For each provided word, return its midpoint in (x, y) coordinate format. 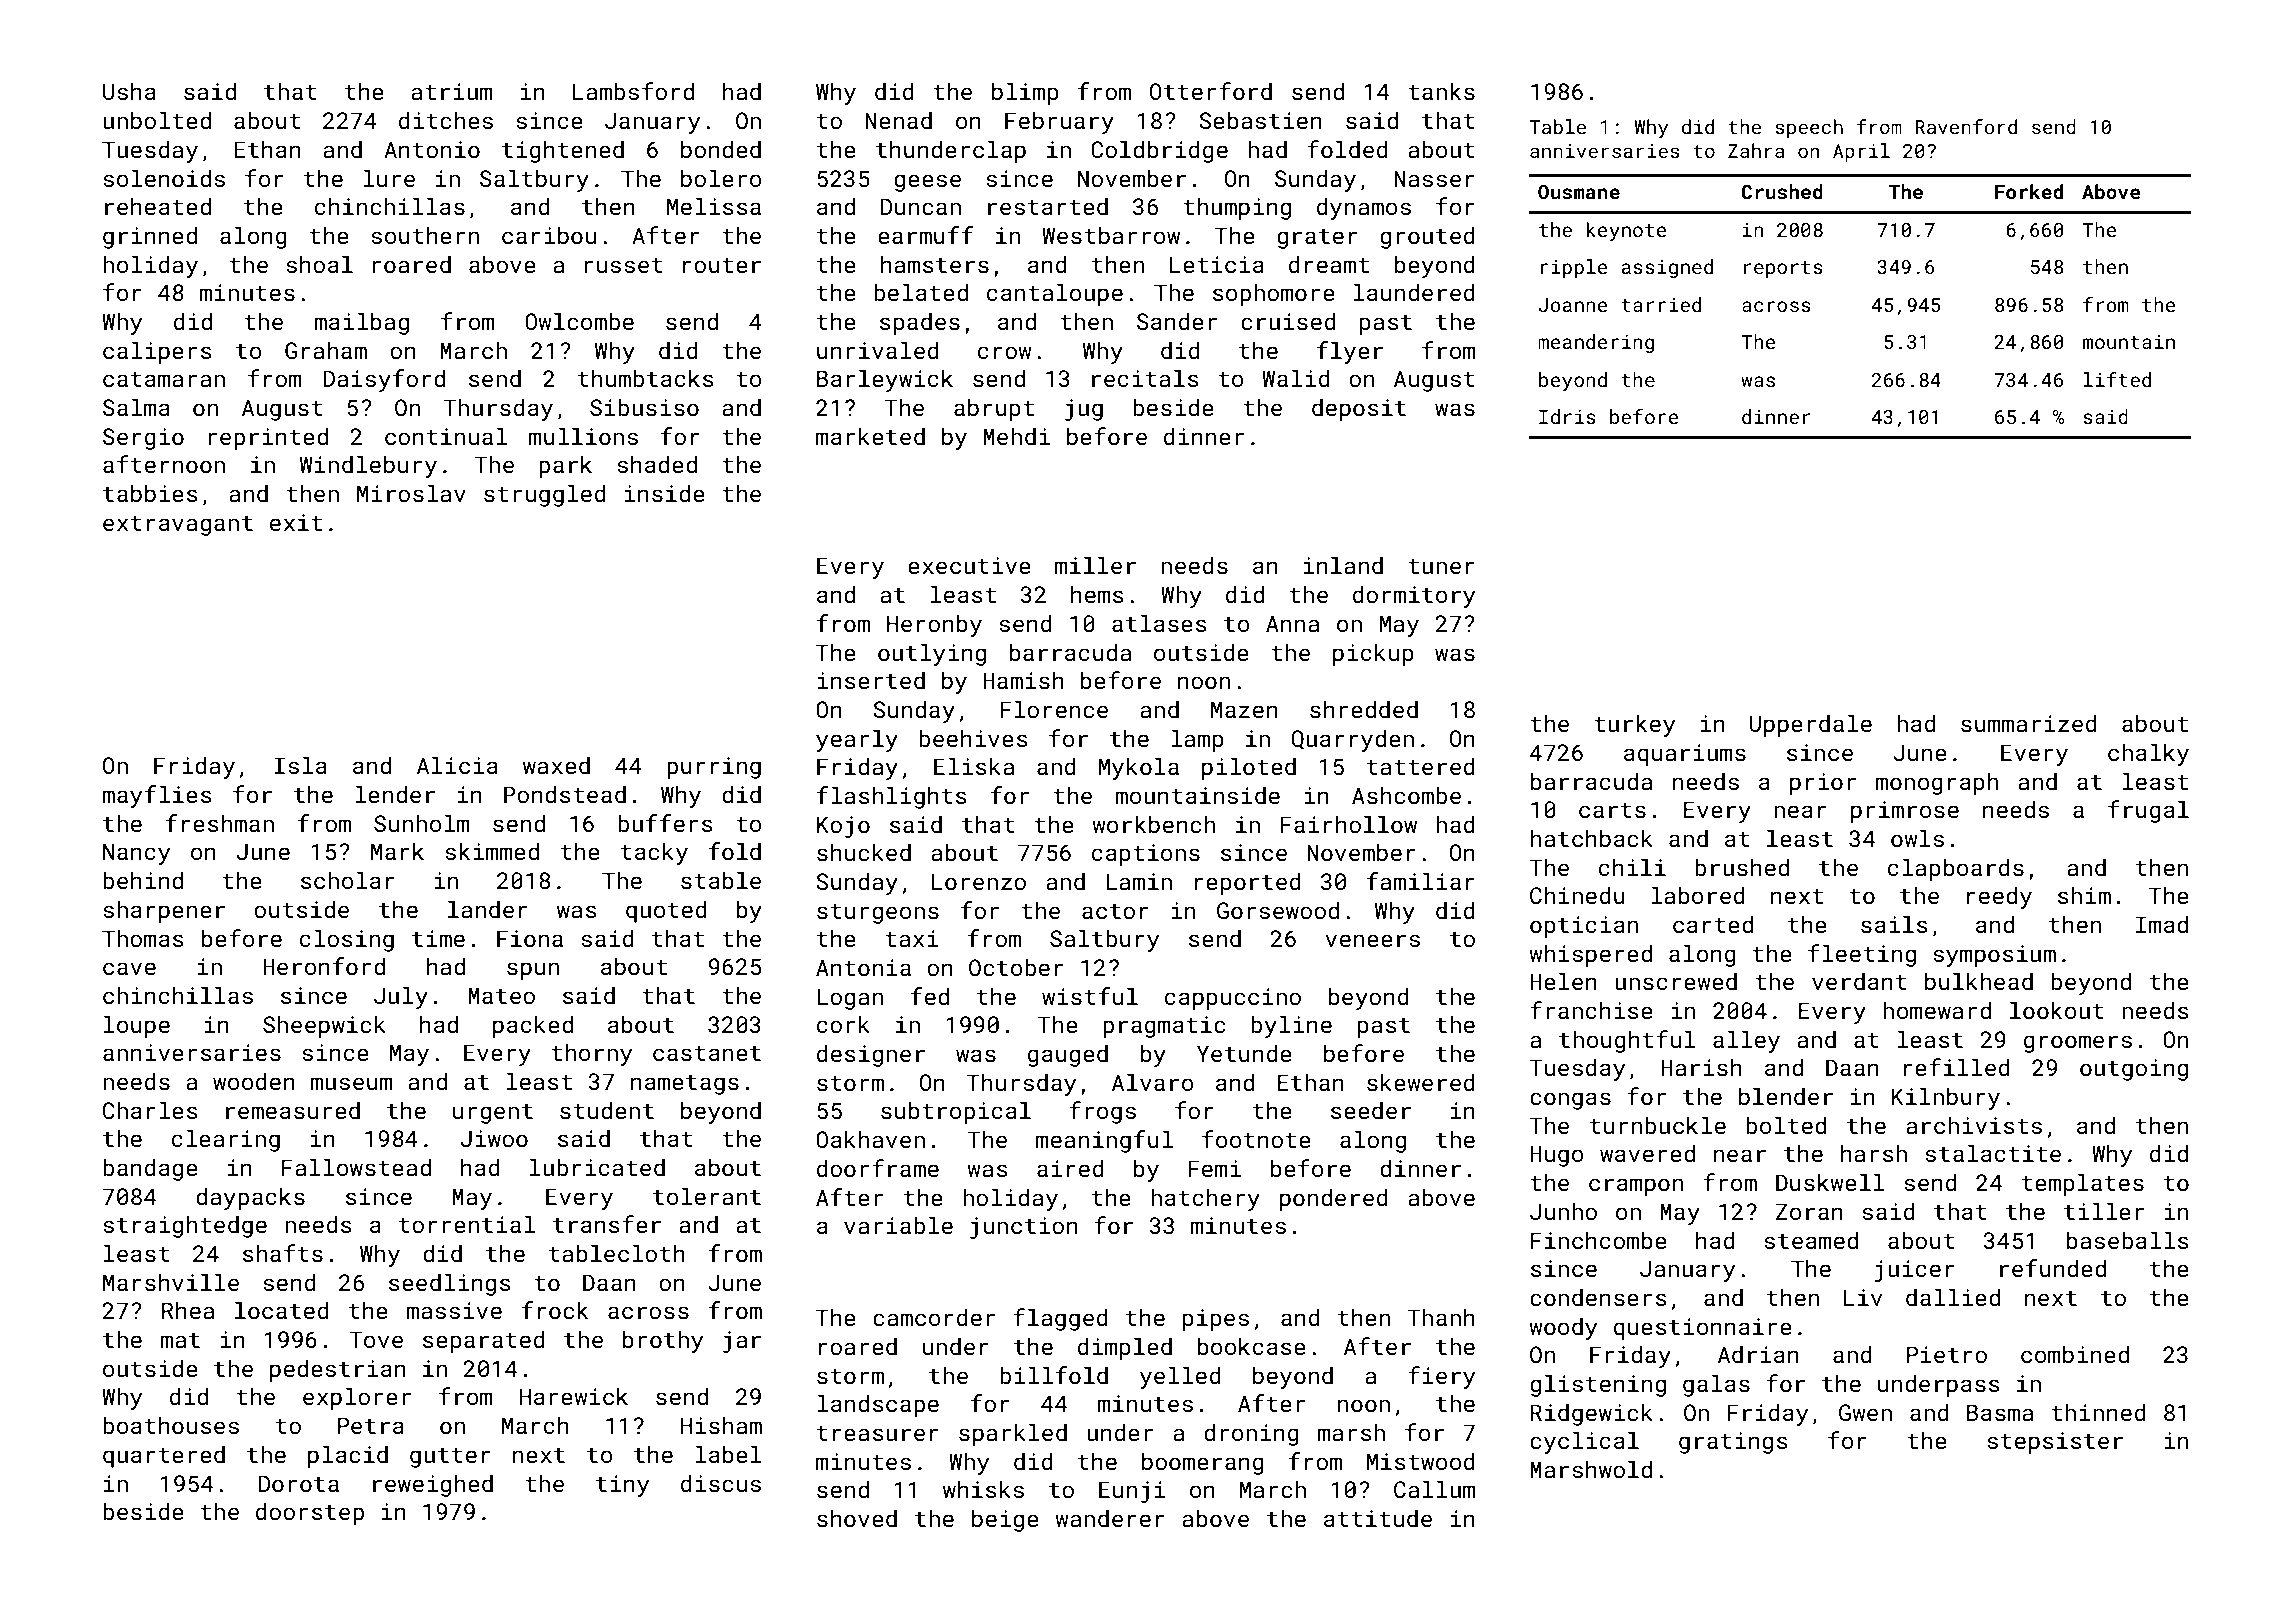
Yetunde (1244, 1053)
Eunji (1132, 1492)
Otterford (1211, 91)
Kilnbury (1946, 1098)
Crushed (1782, 191)
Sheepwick (324, 1026)
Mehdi (1016, 436)
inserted (871, 680)
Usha (129, 91)
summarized (2029, 723)
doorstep (310, 1513)
